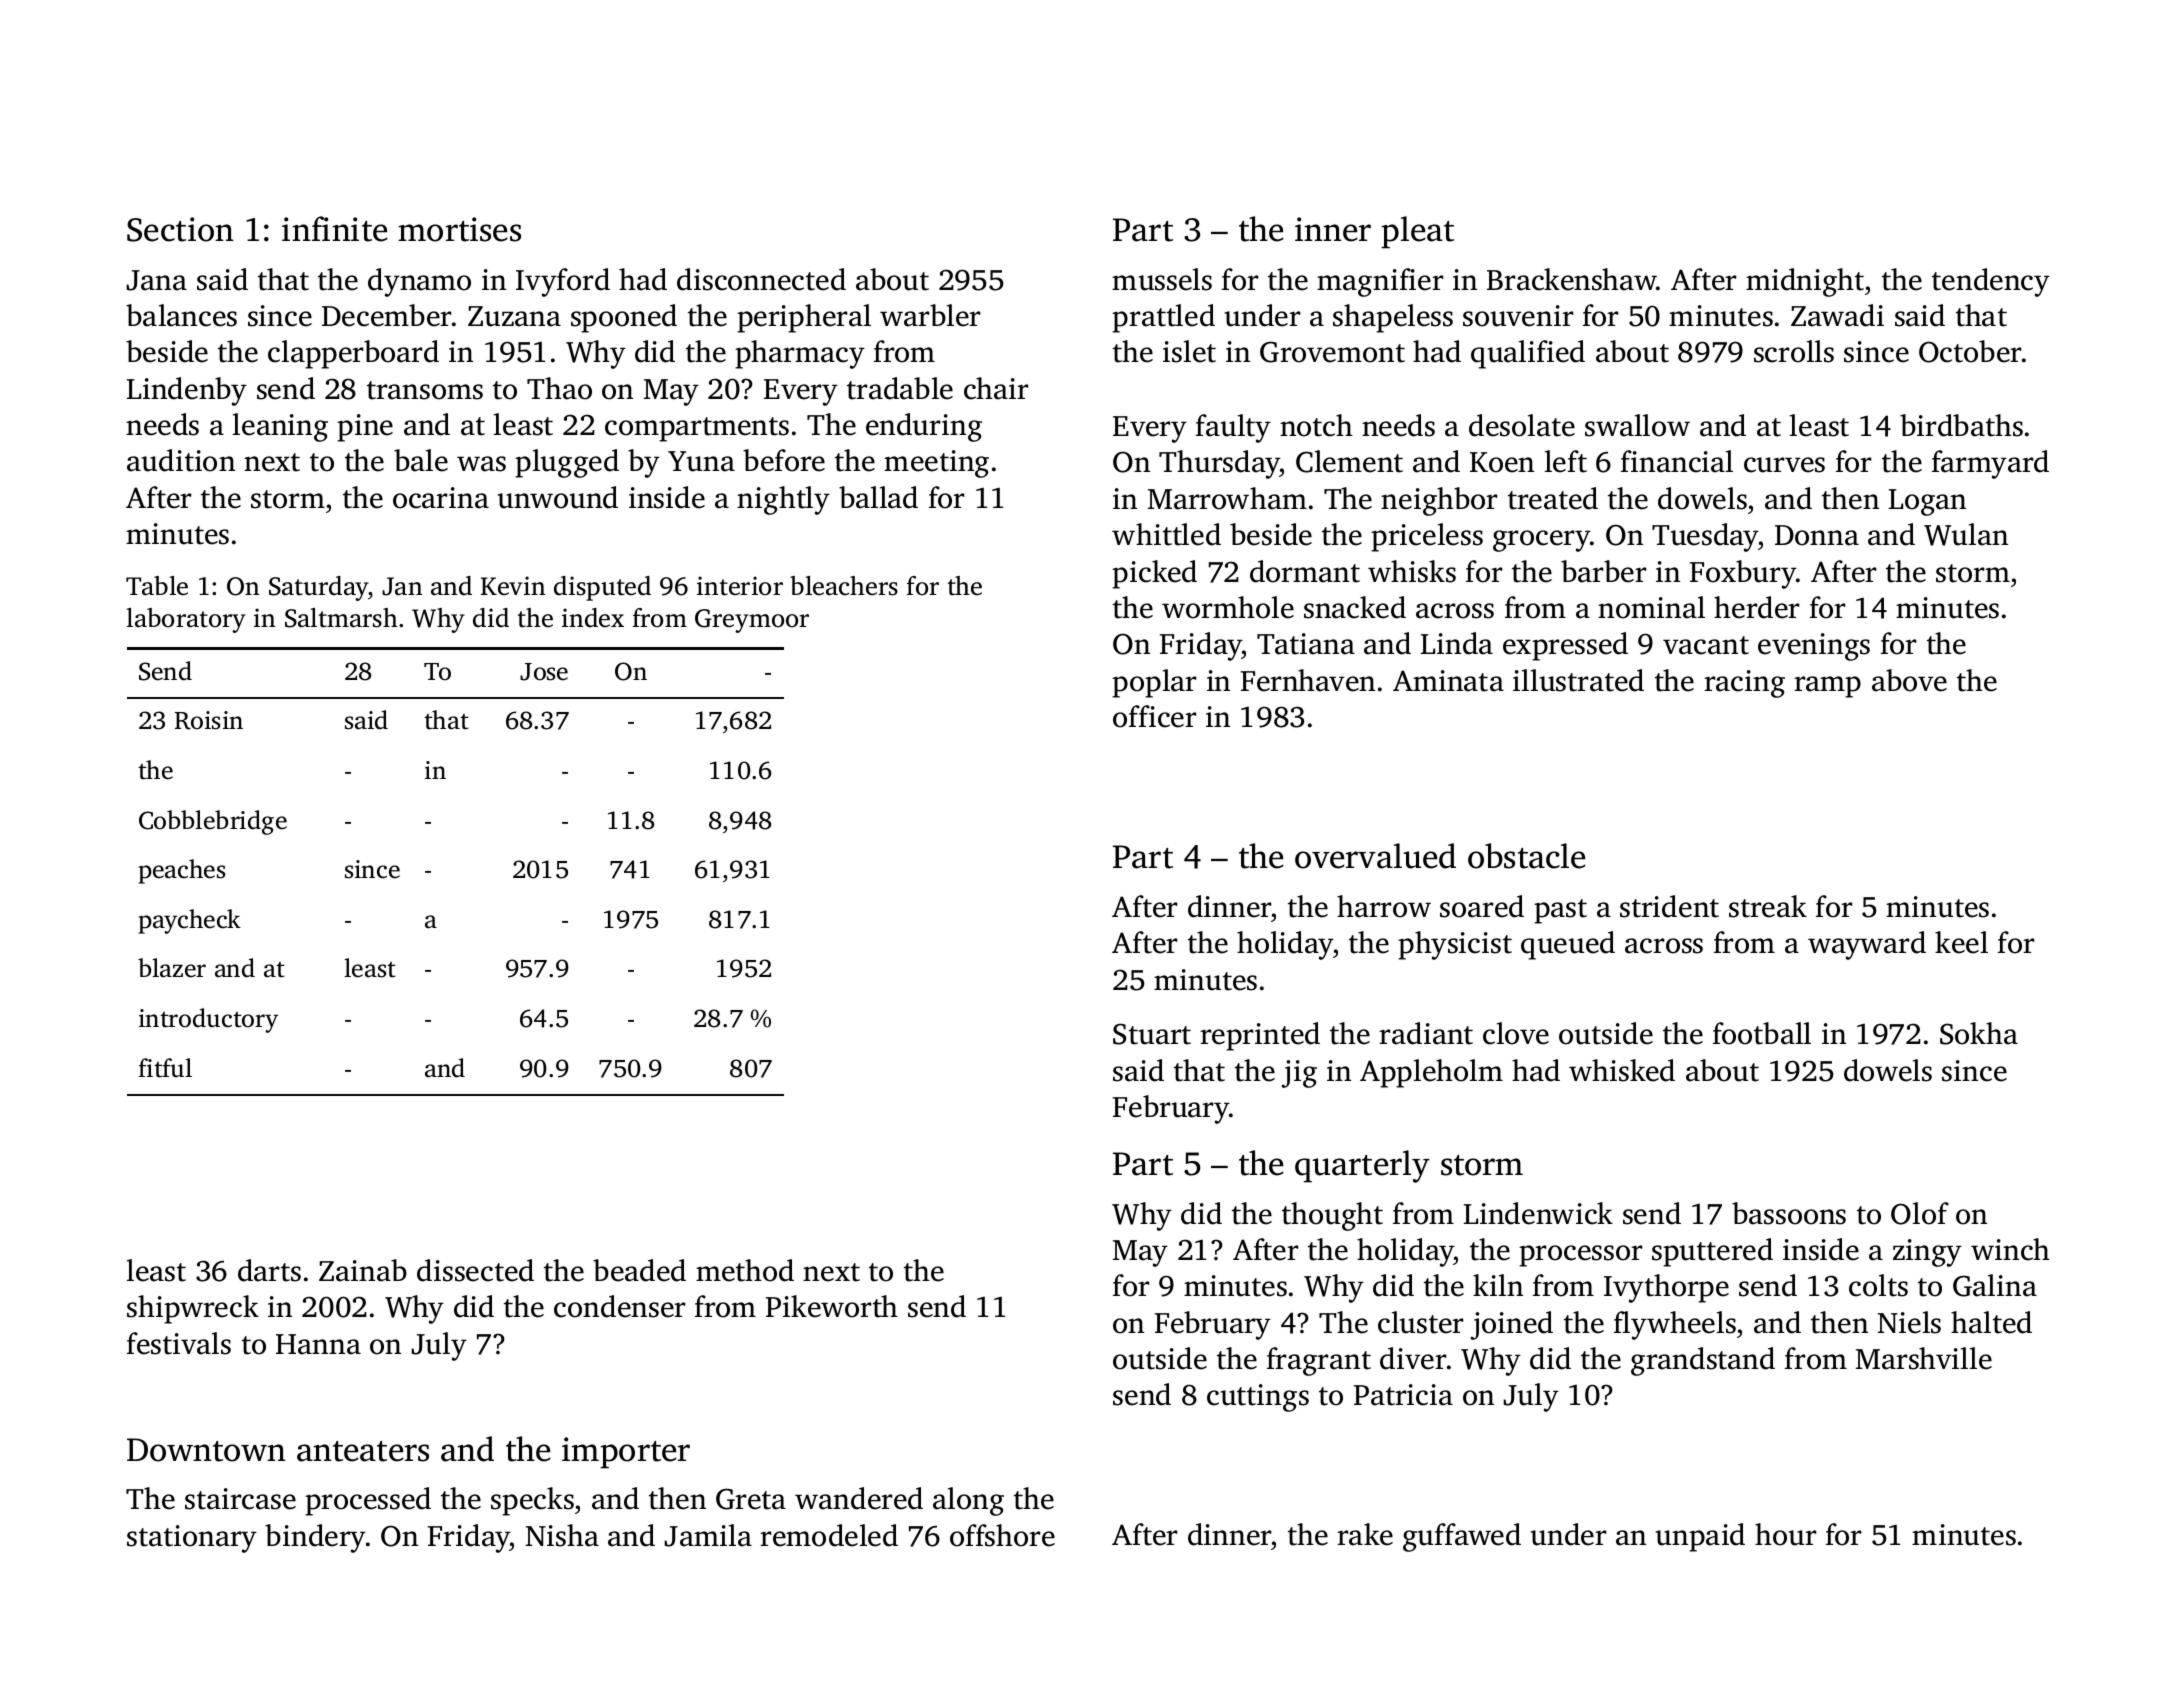 This screenshot has height=1683, width=2178. I want to click on fitful, so click(165, 1068).
